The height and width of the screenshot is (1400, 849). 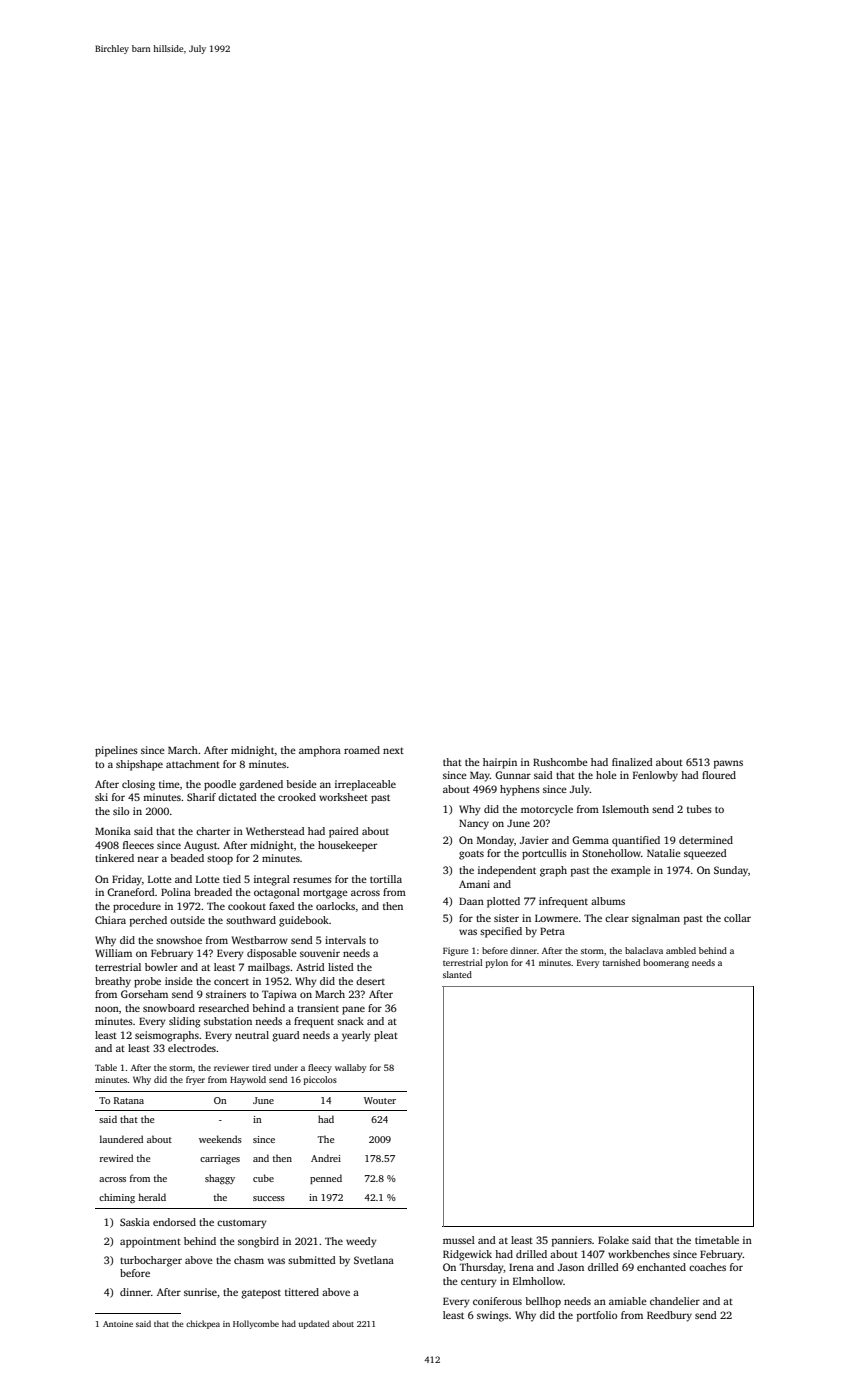 I want to click on Monday, so click(x=495, y=841).
